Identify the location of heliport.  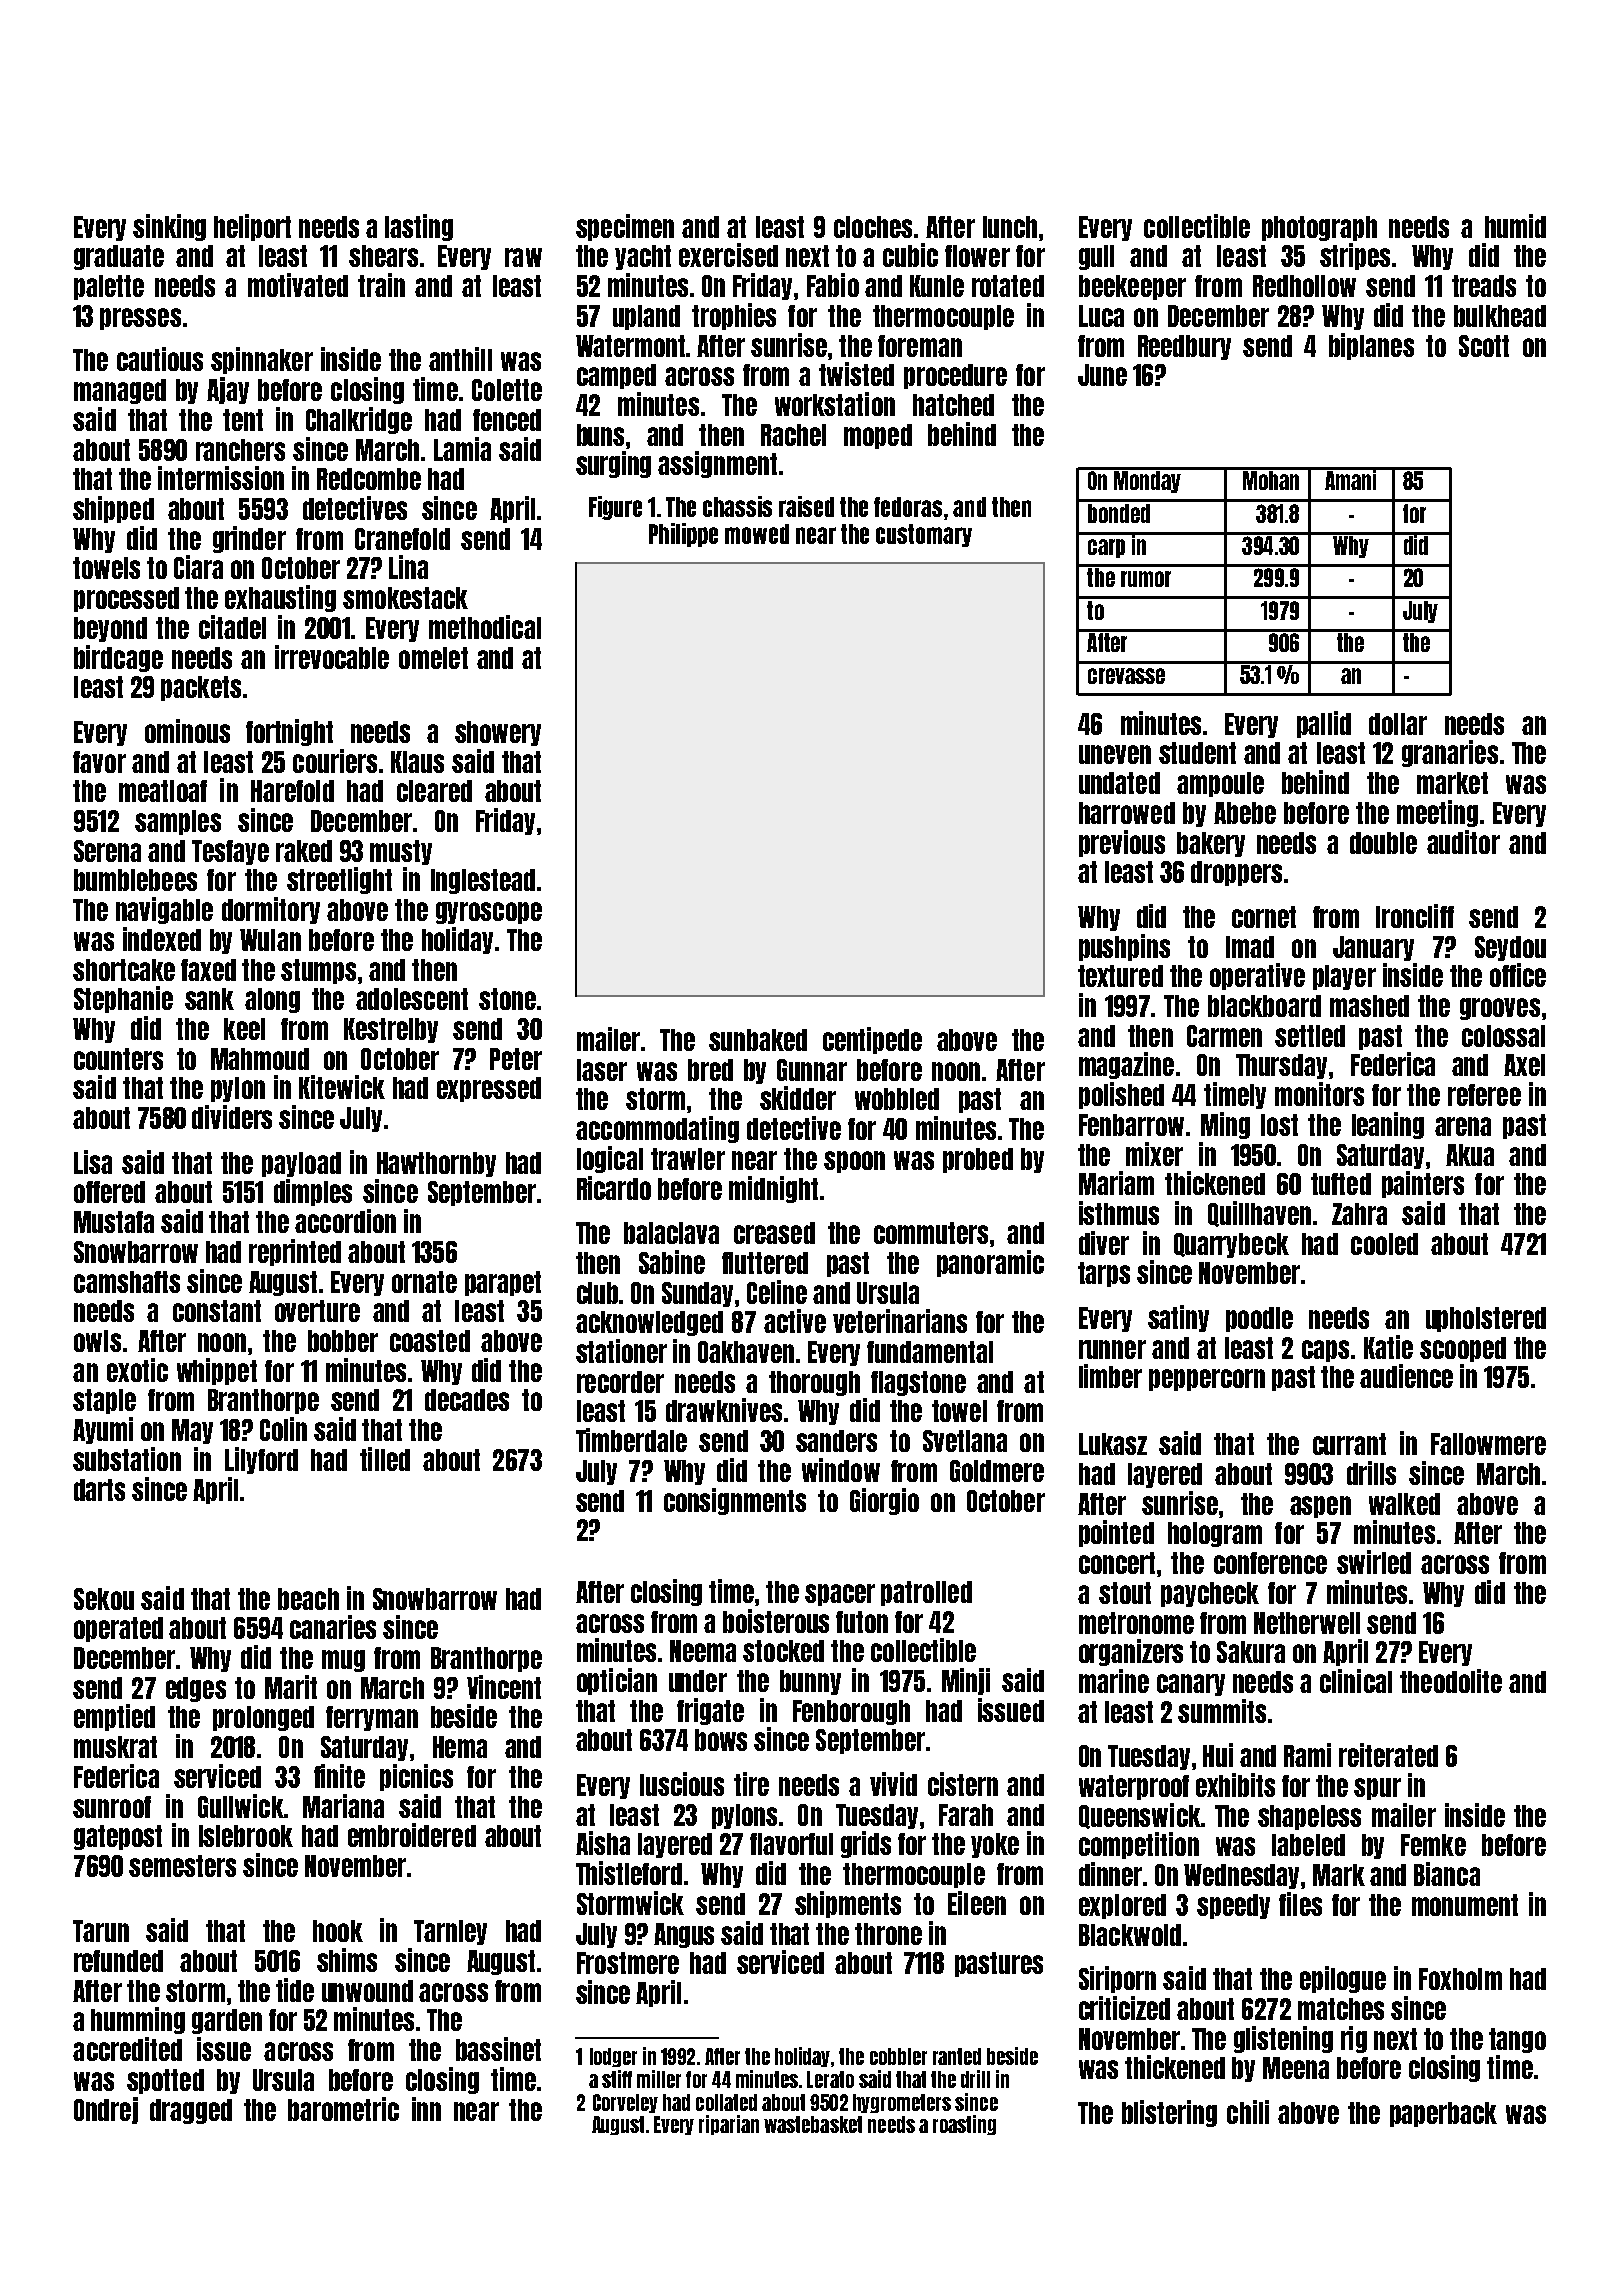
(252, 227).
